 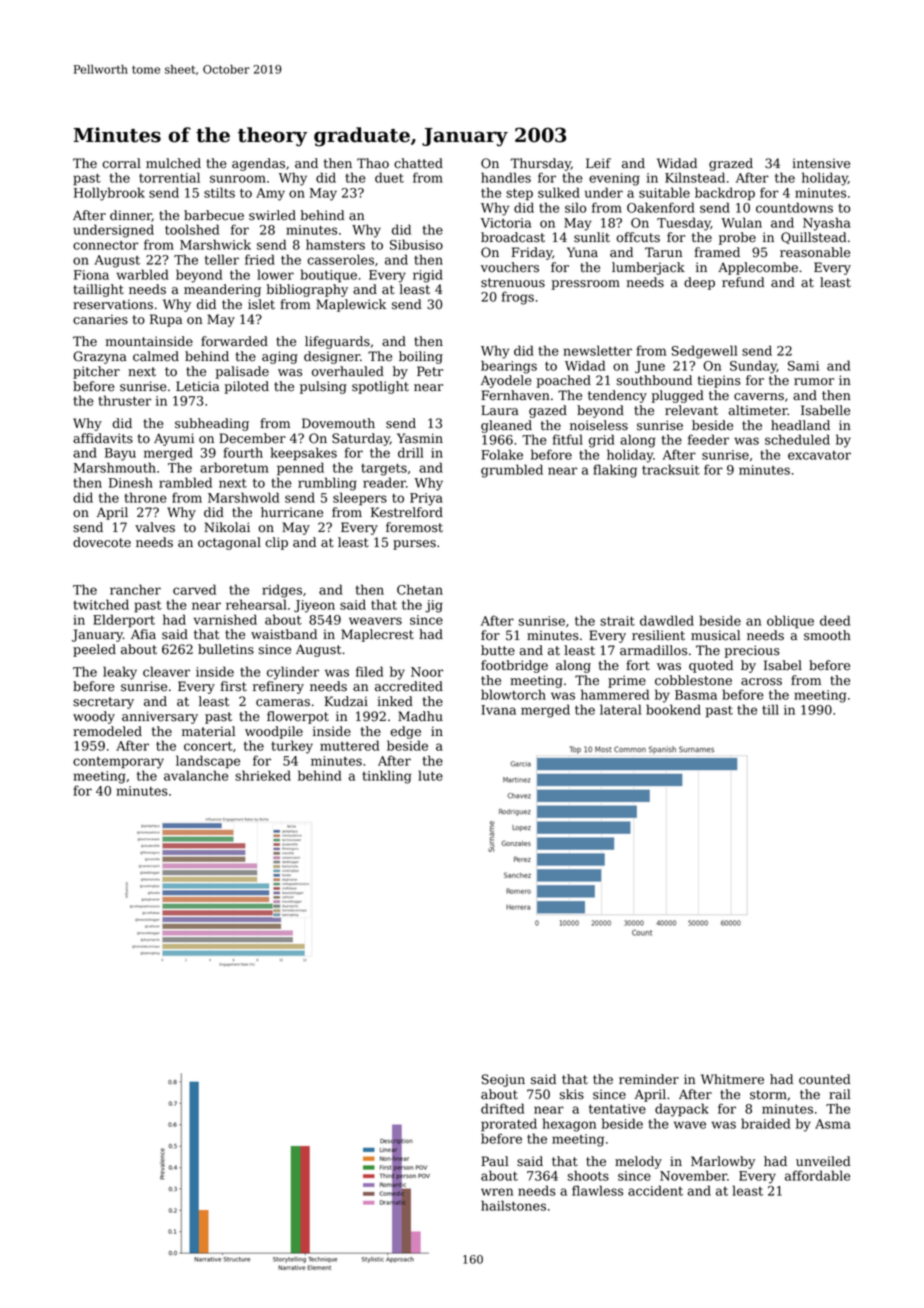 What do you see at coordinates (495, 1161) in the screenshot?
I see `Paul` at bounding box center [495, 1161].
